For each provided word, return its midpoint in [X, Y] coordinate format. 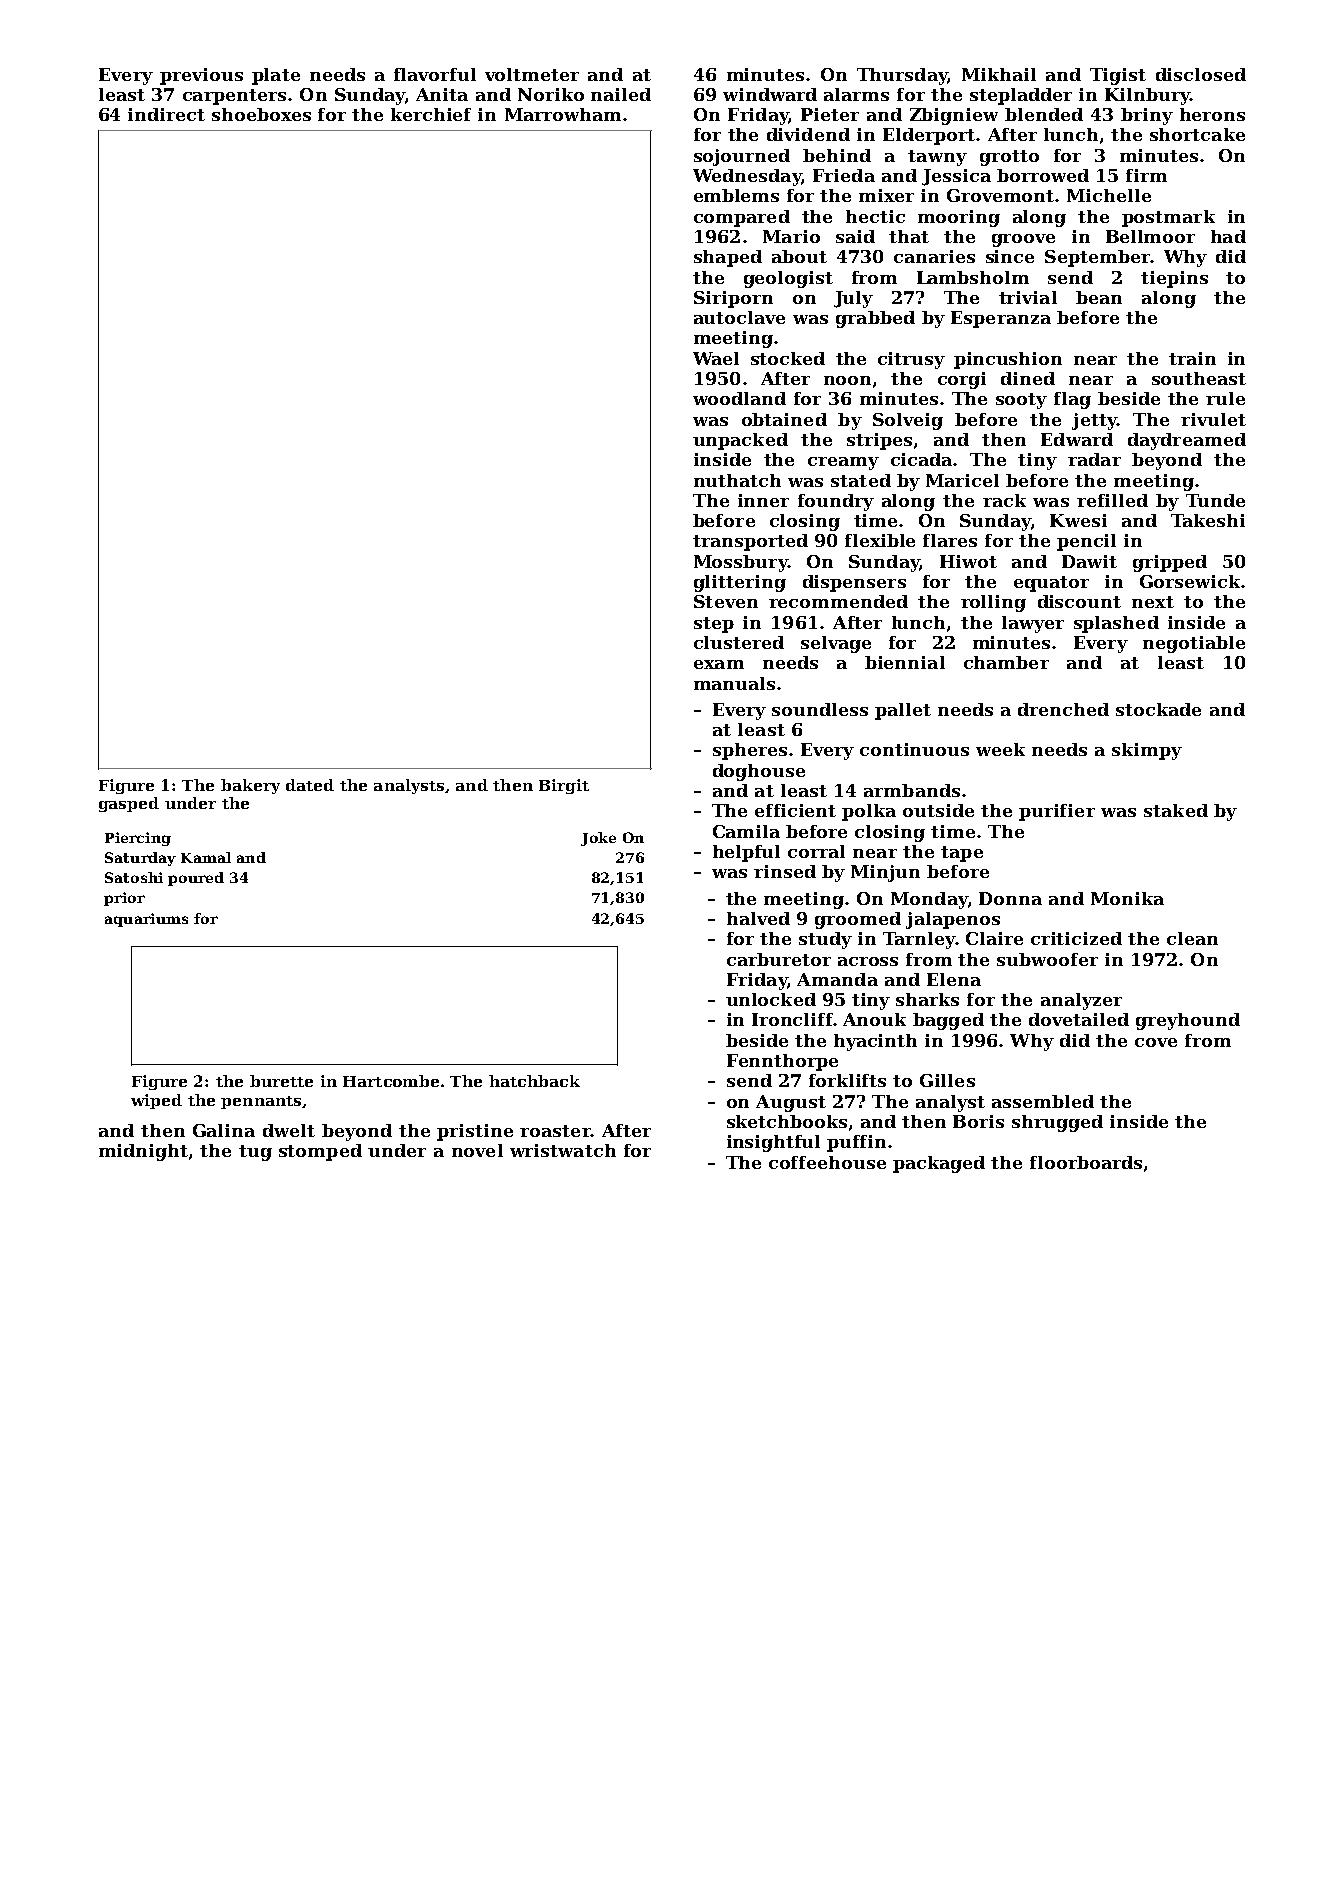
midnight [143, 1152]
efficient [795, 810]
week [1000, 749]
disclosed [1201, 74]
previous [201, 76]
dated [310, 785]
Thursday [902, 76]
